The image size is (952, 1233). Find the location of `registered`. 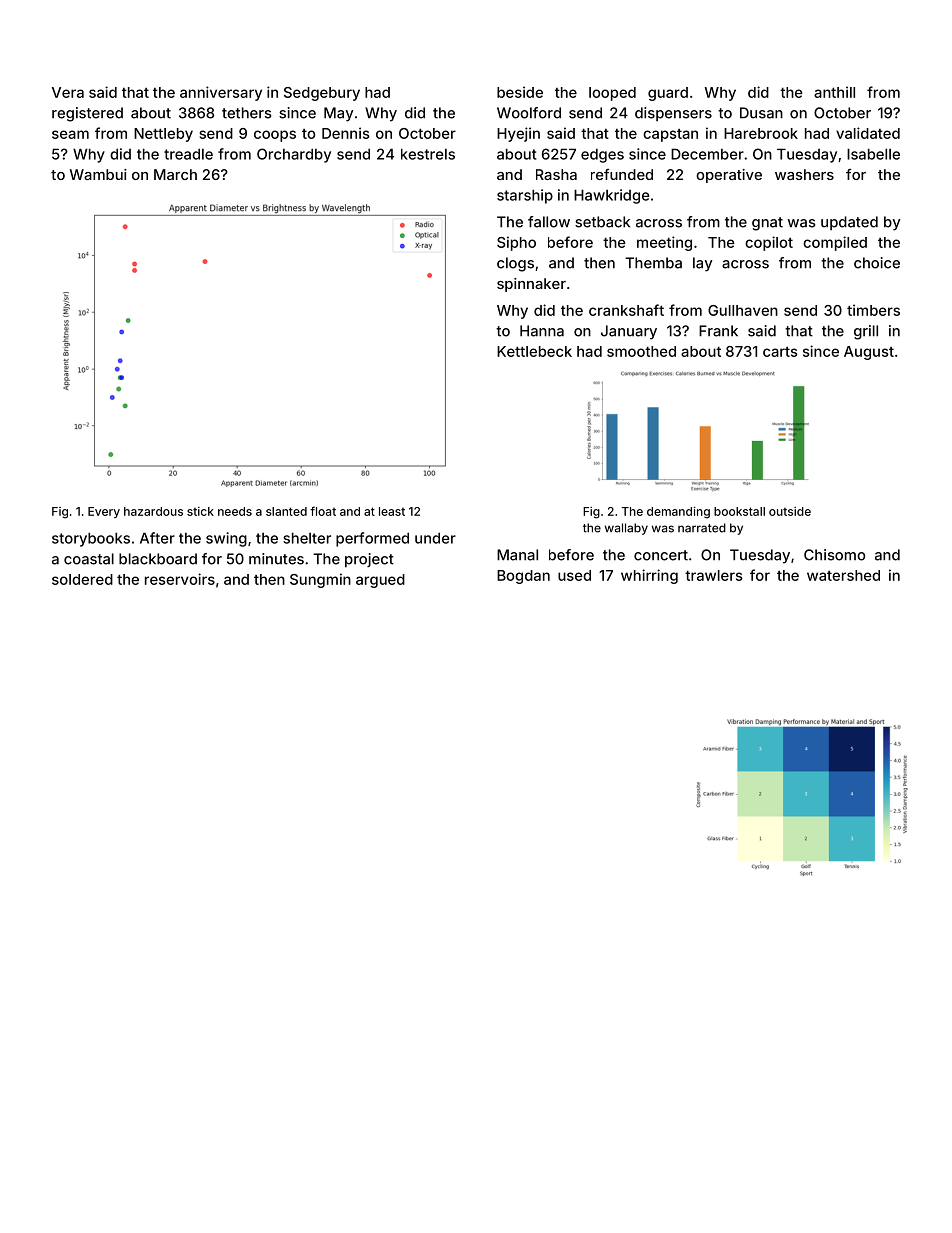

registered is located at coordinates (87, 114).
